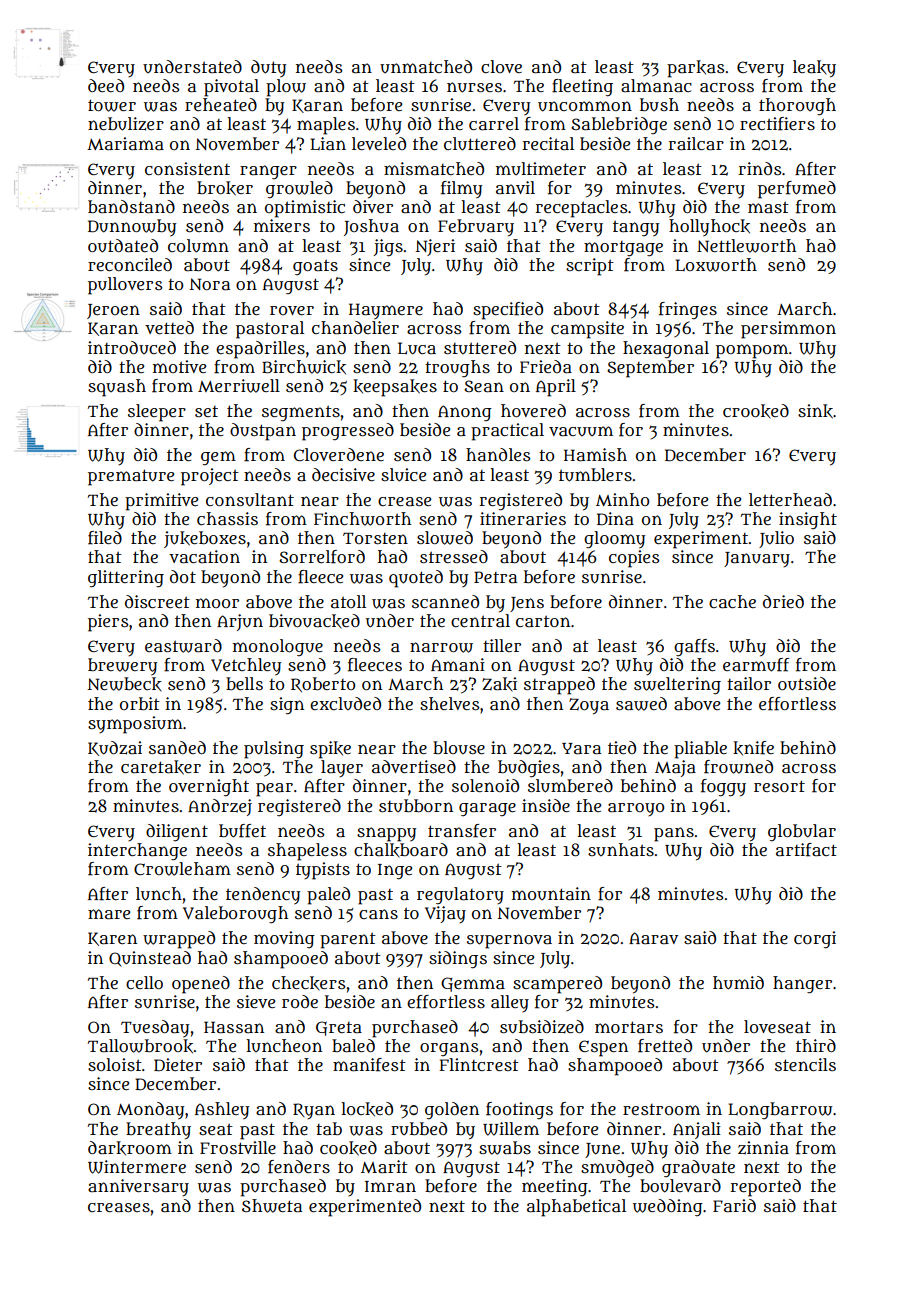 Image resolution: width=924 pixels, height=1308 pixels. What do you see at coordinates (614, 540) in the screenshot?
I see `gloomy` at bounding box center [614, 540].
